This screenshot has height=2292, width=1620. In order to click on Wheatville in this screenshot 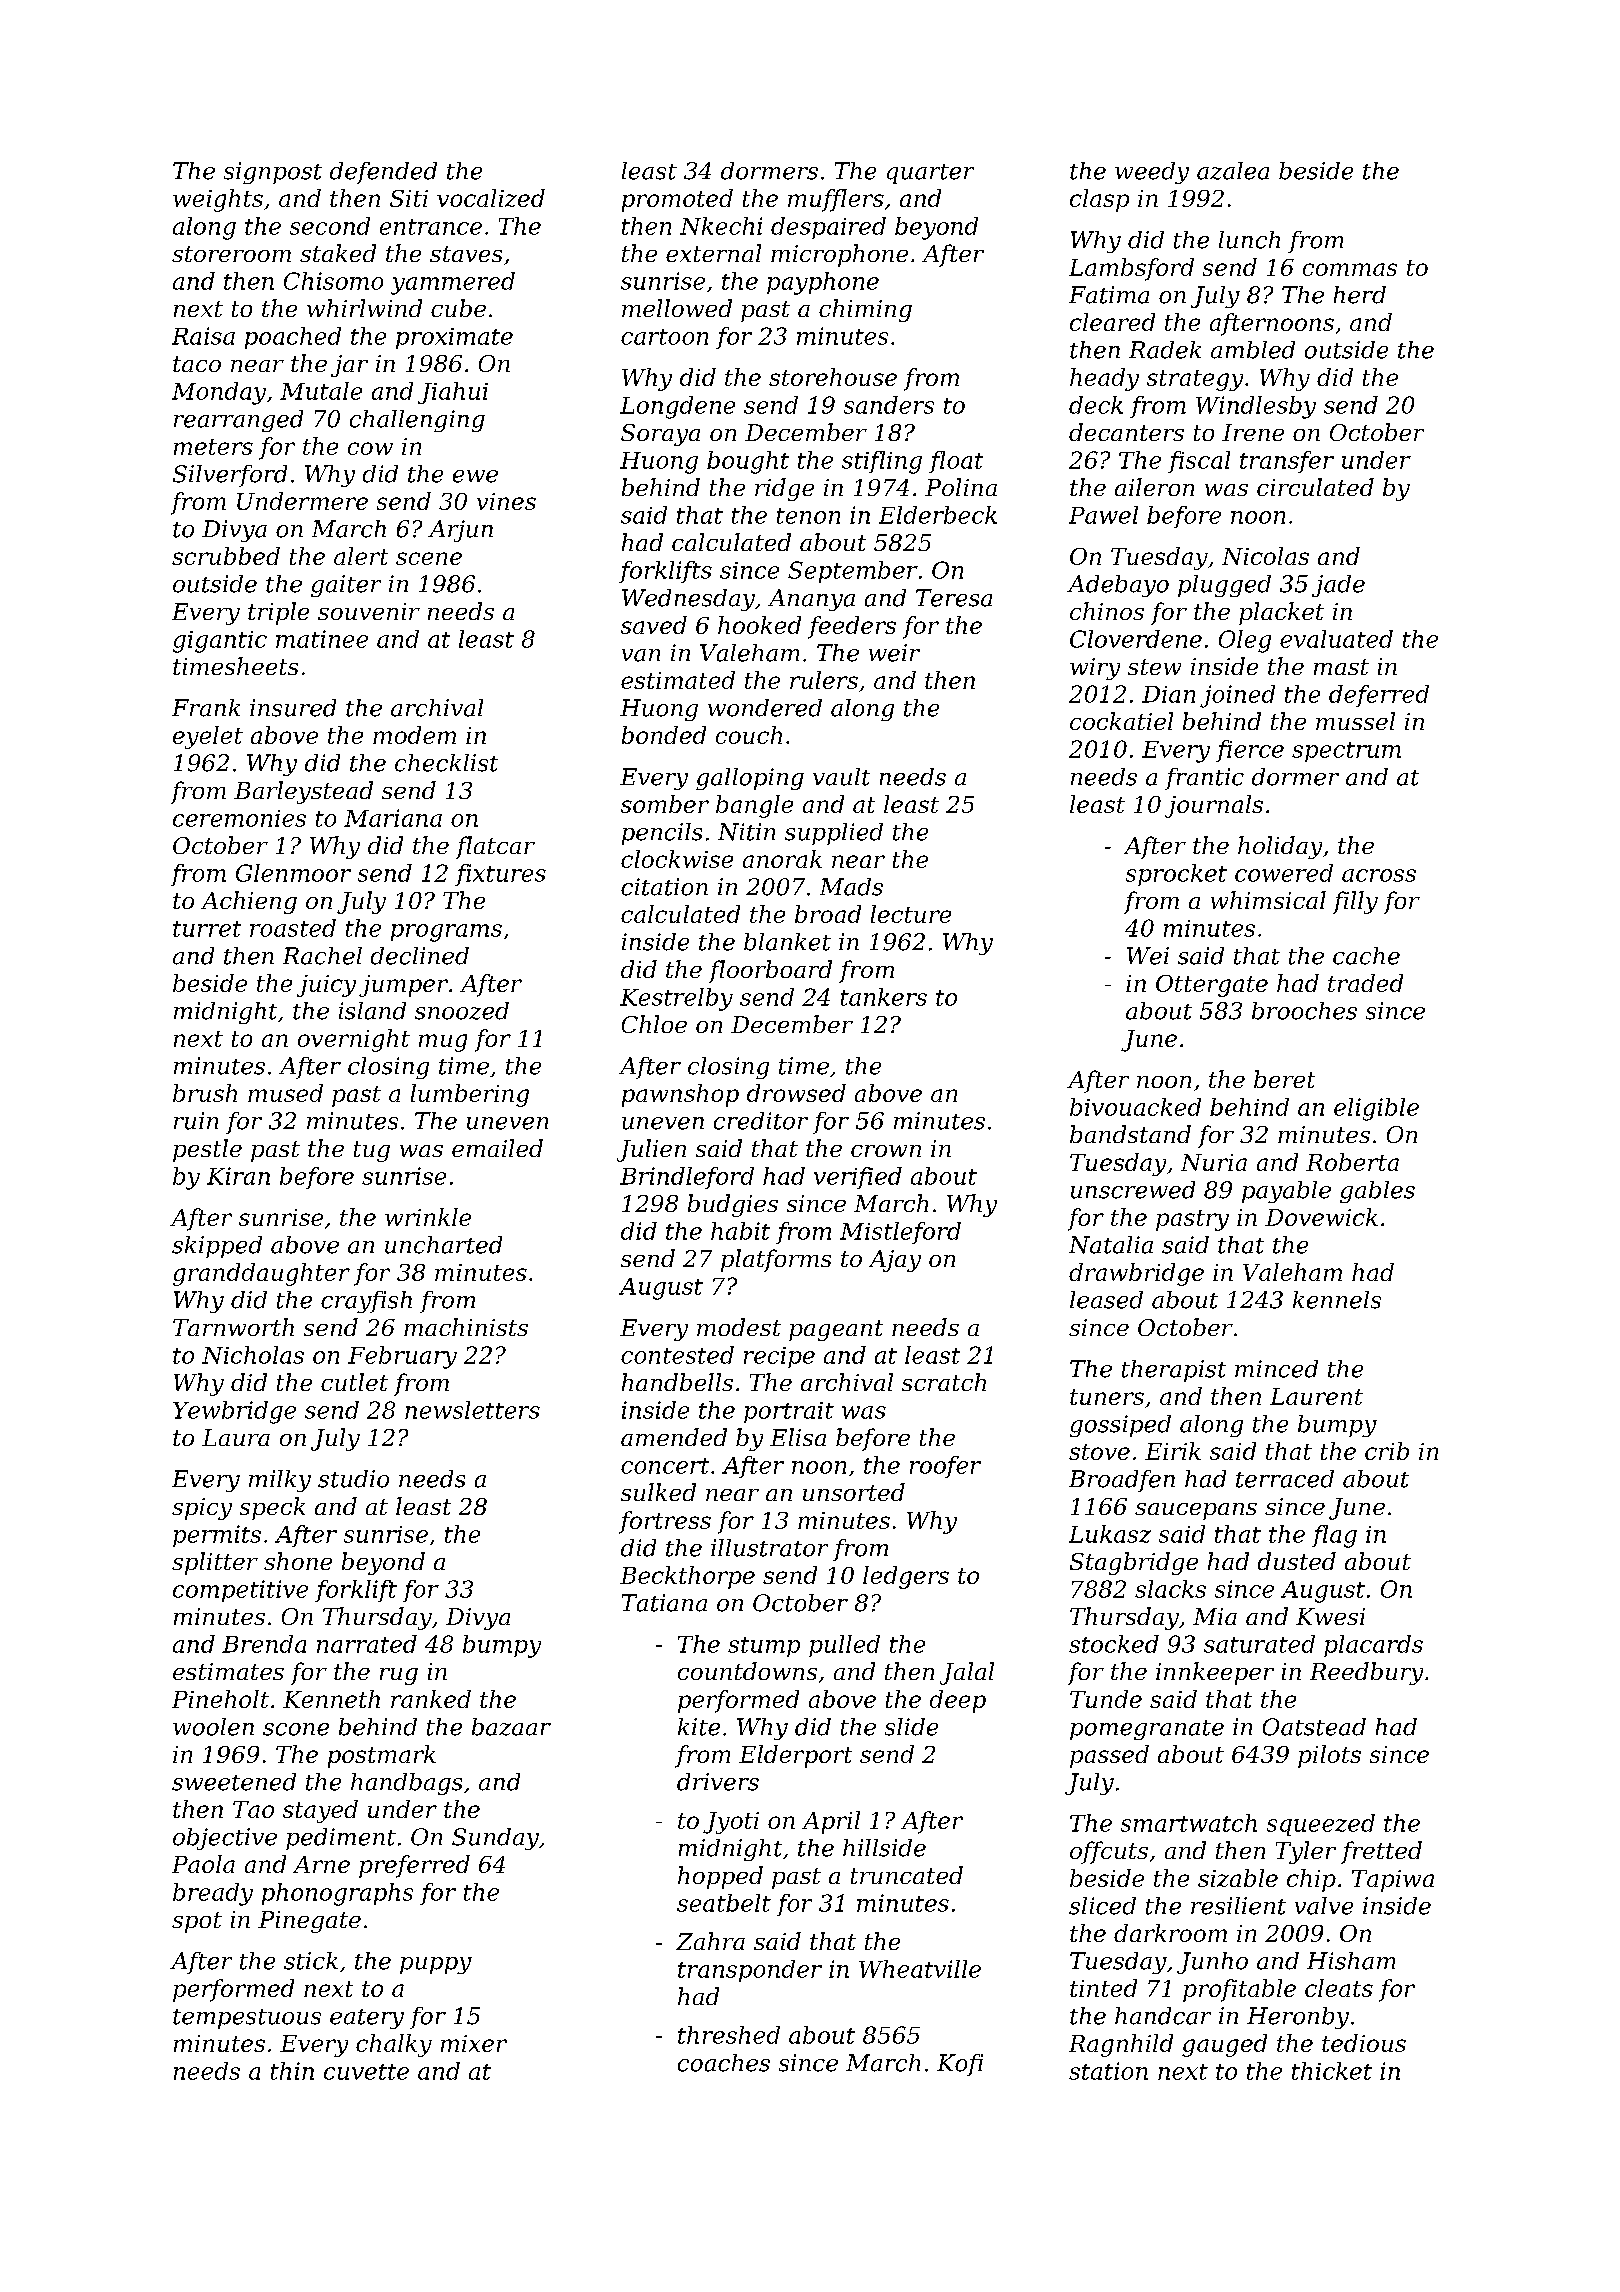, I will do `click(920, 1969)`.
